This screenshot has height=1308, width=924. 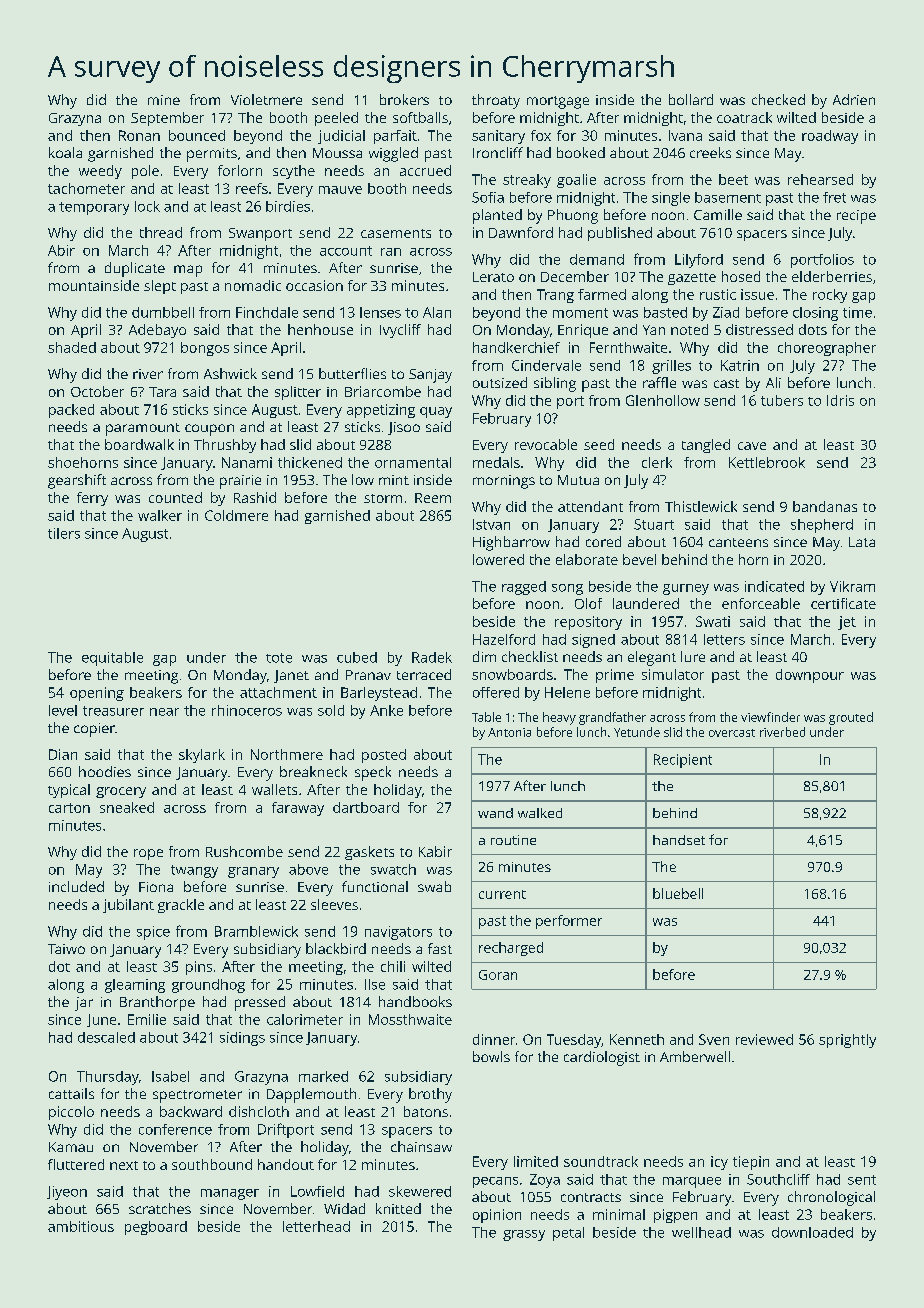 What do you see at coordinates (683, 761) in the screenshot?
I see `Recipient` at bounding box center [683, 761].
